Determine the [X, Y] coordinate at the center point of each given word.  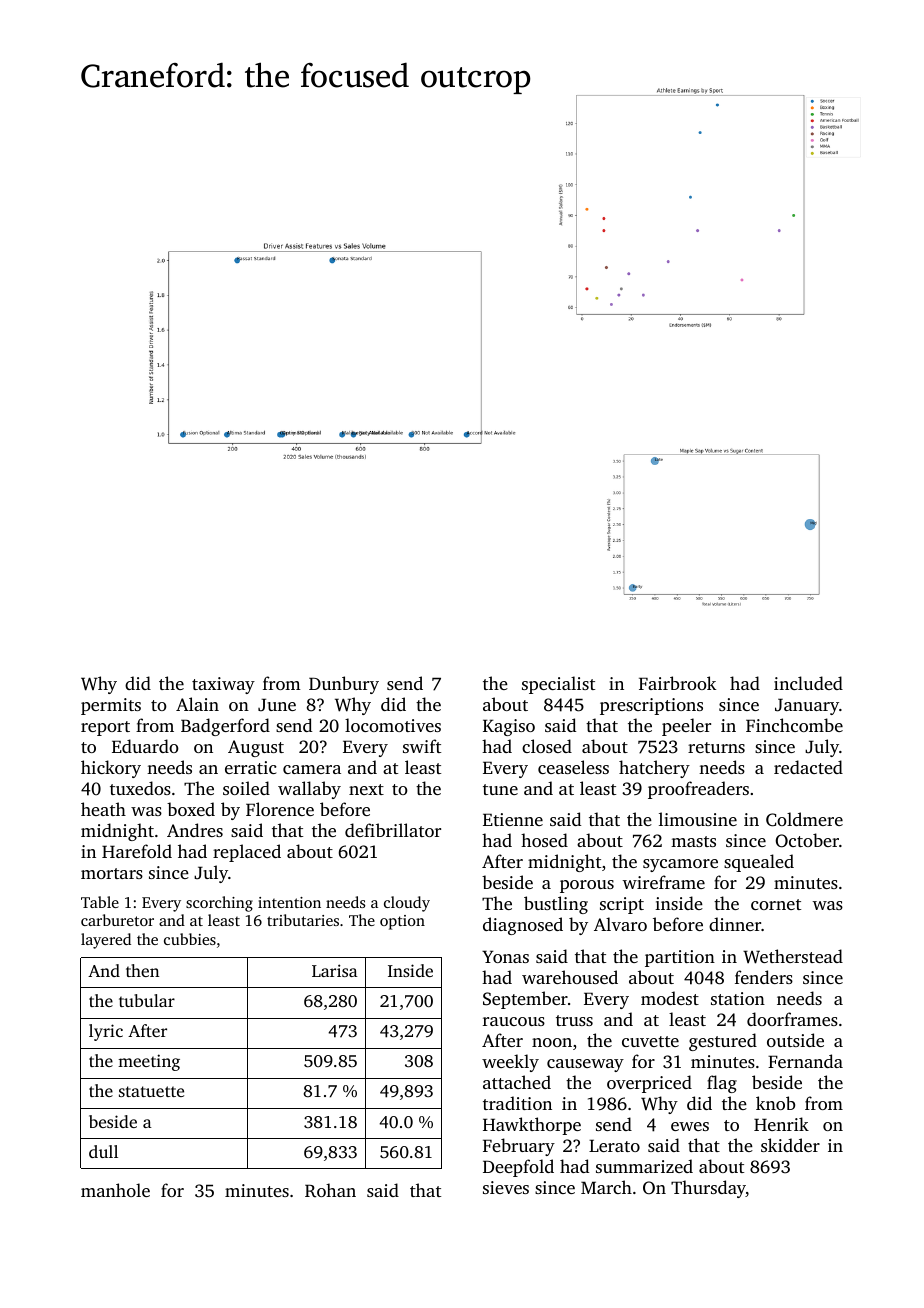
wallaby [309, 790]
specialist [558, 685]
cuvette [650, 1041]
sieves [506, 1187]
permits [111, 706]
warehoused [570, 977]
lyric [106, 1032]
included [808, 683]
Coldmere [804, 819]
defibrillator [393, 830]
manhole [115, 1190]
